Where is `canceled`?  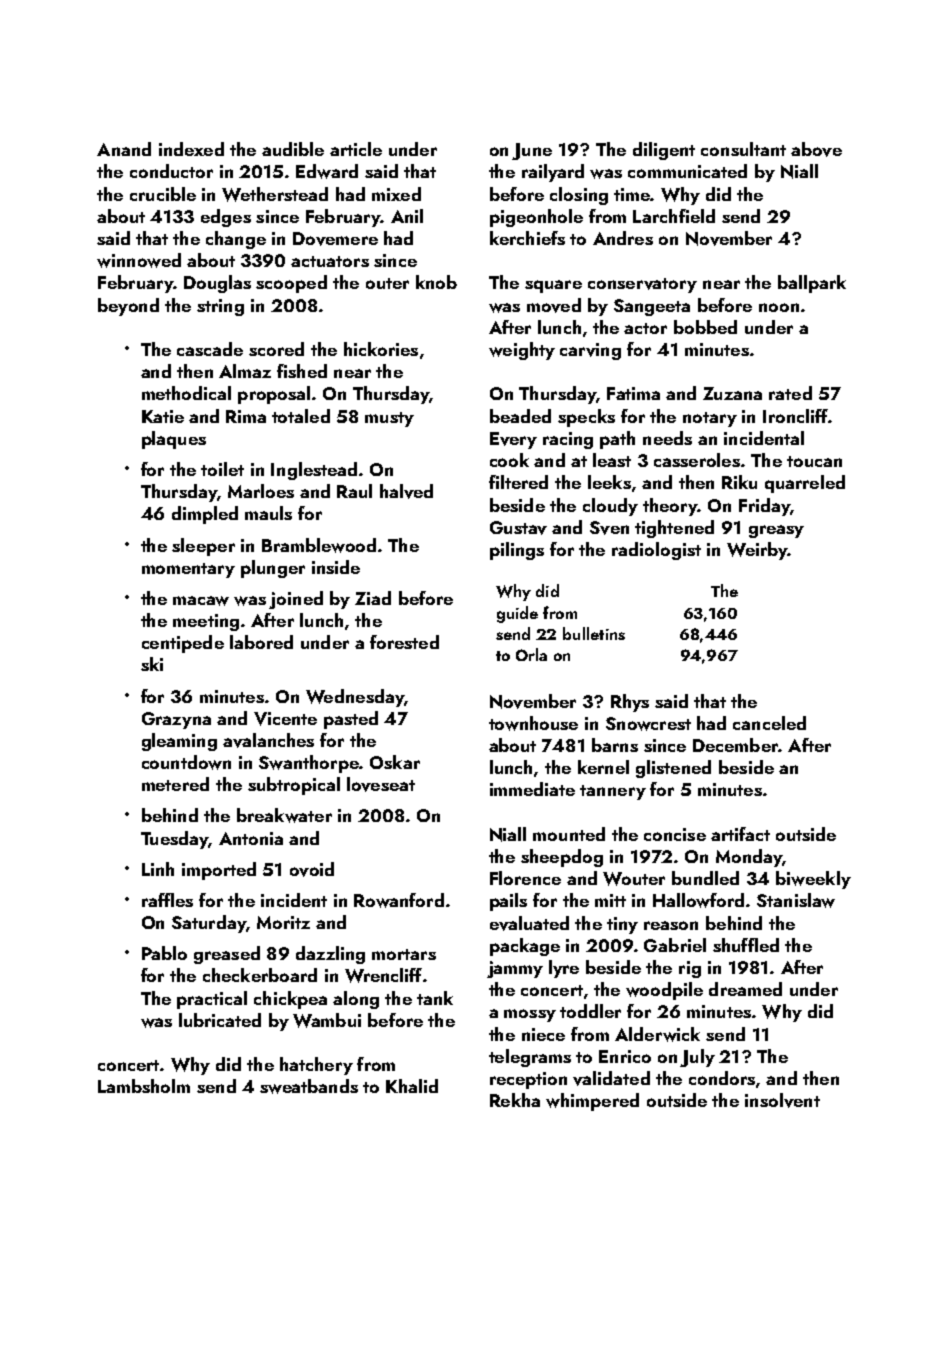 canceled is located at coordinates (769, 723).
